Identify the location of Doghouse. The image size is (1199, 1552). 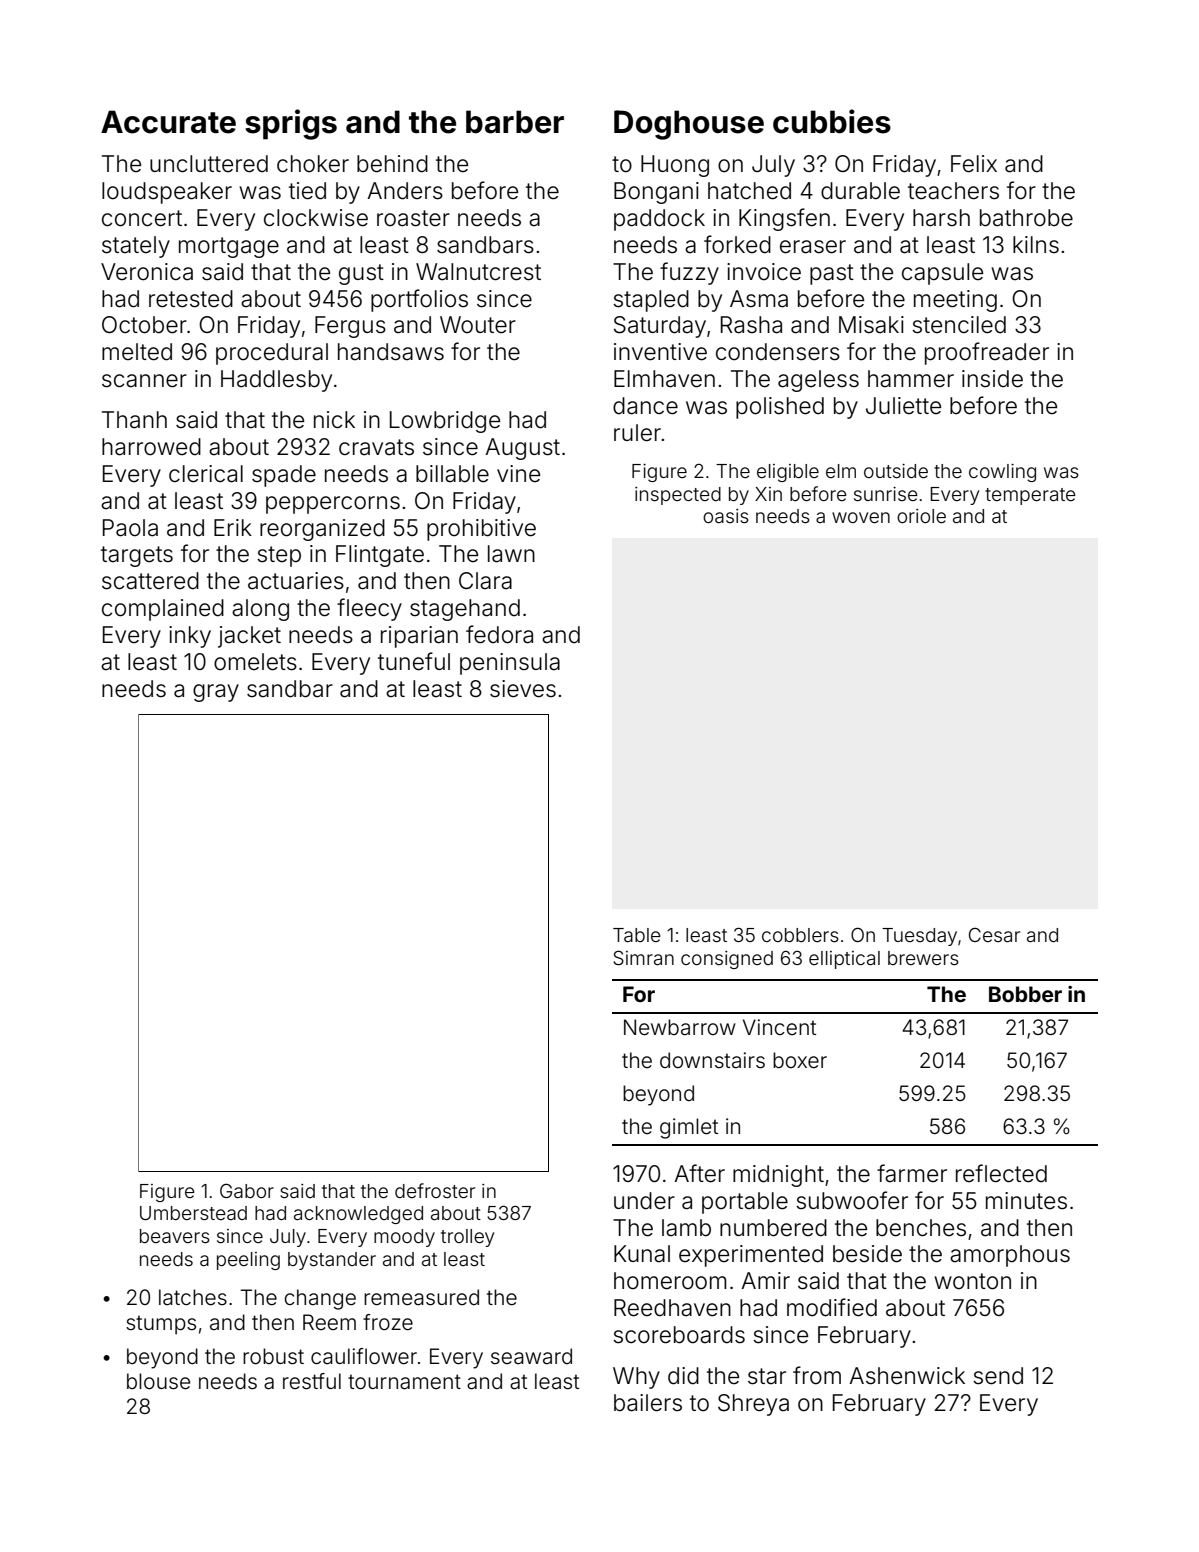
(689, 125).
